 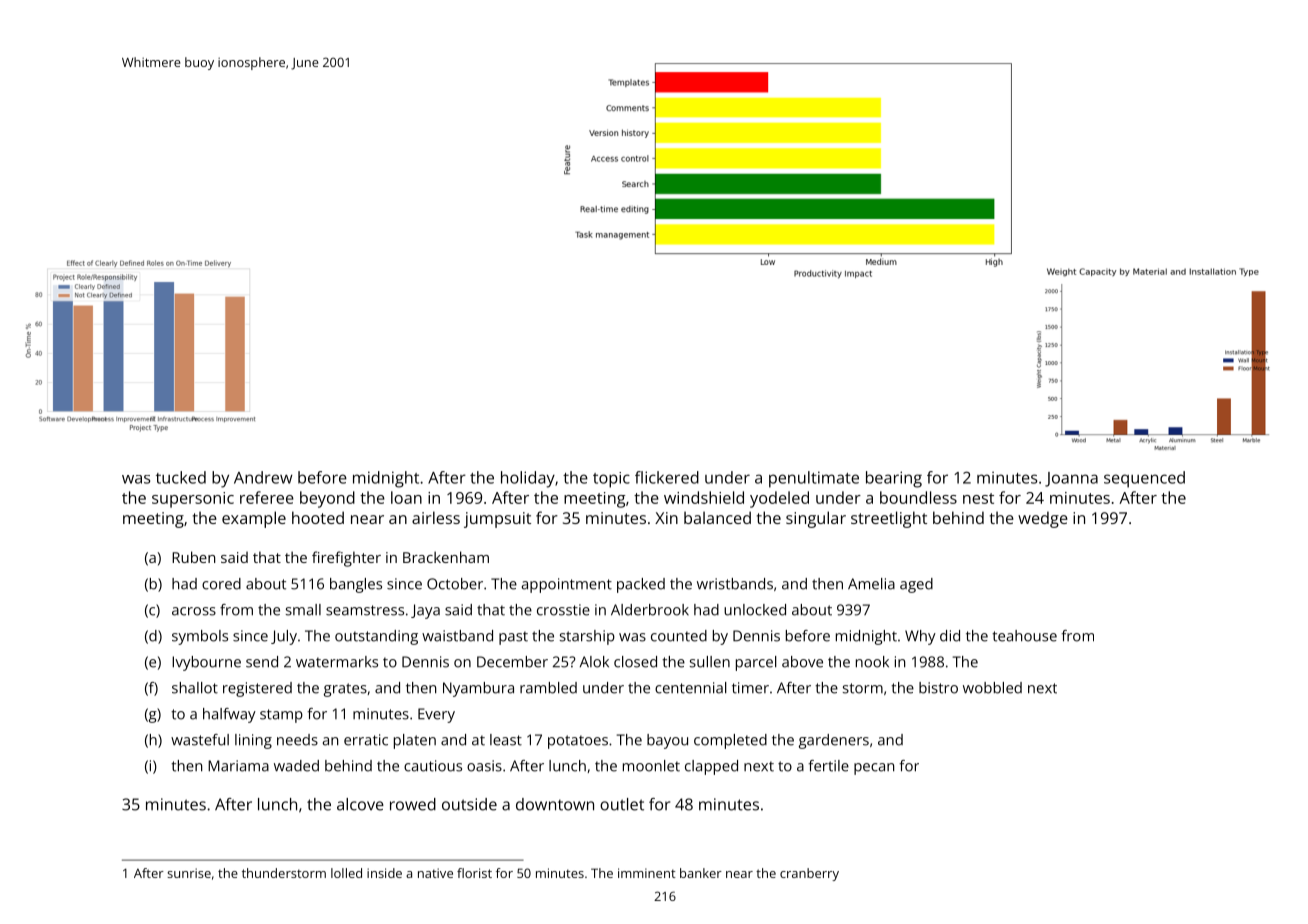 I want to click on aged, so click(x=916, y=585).
